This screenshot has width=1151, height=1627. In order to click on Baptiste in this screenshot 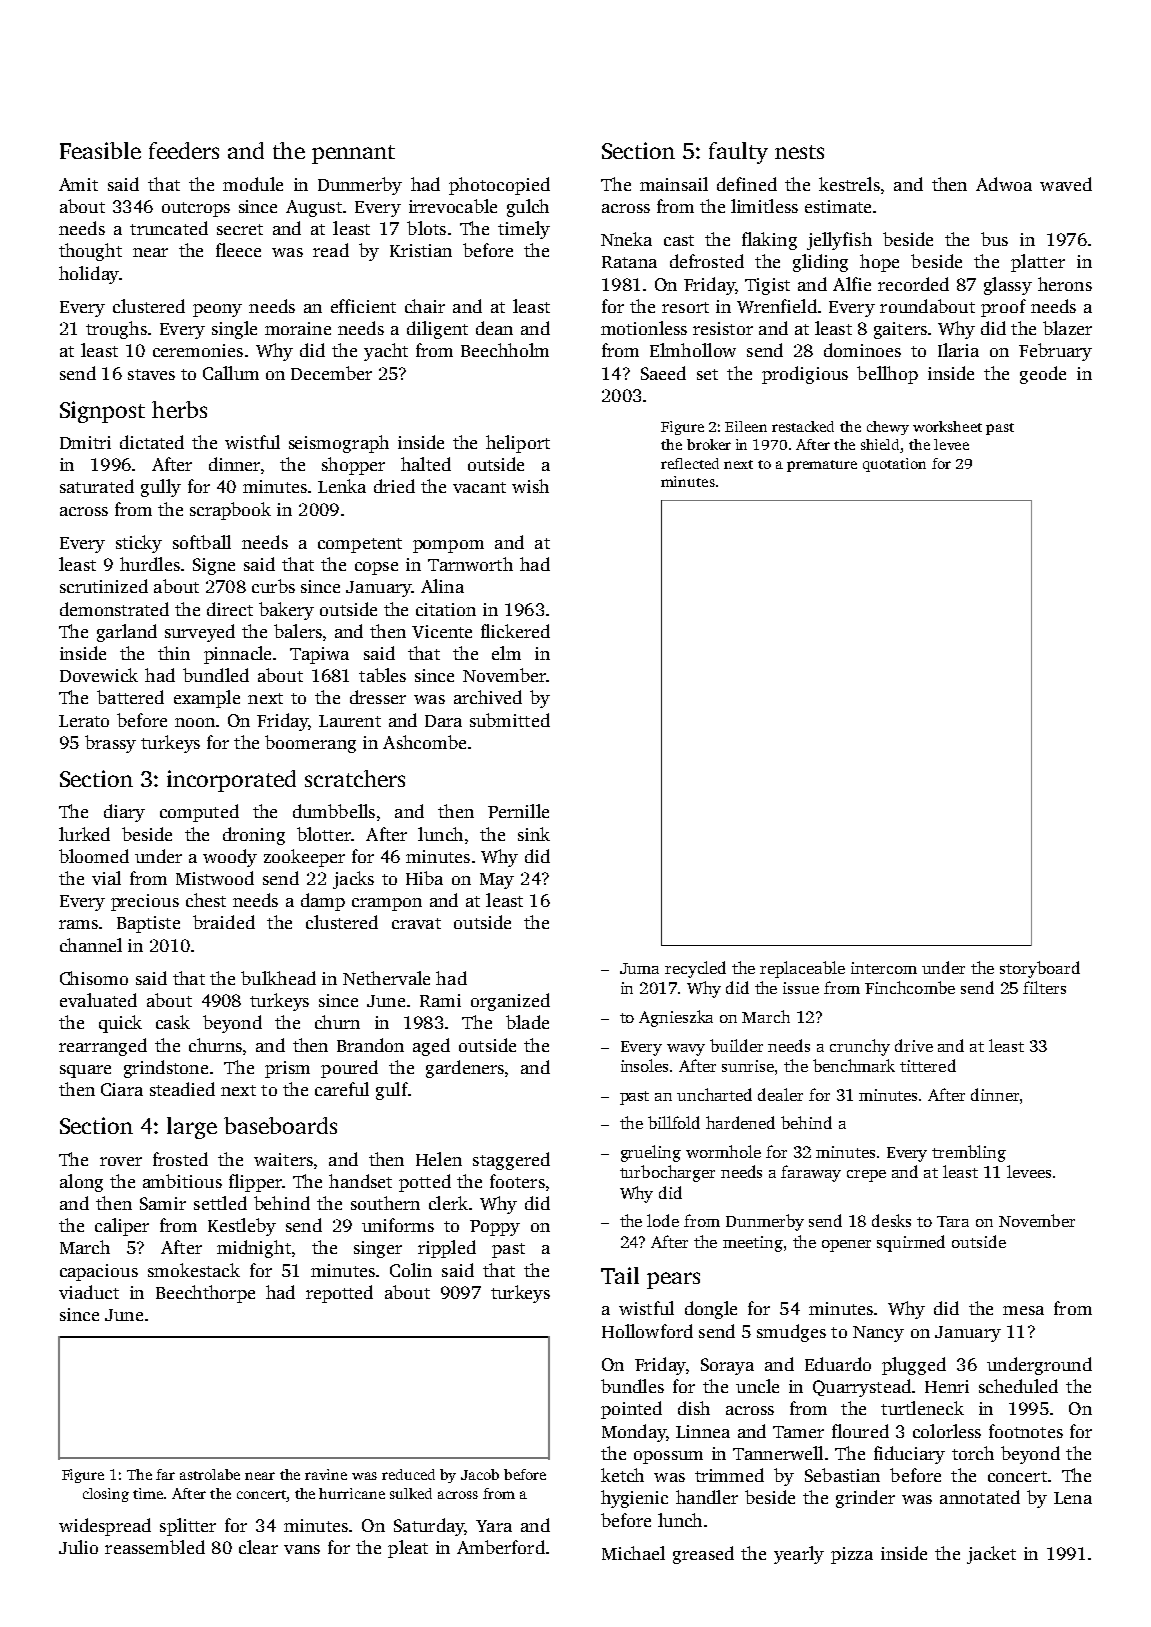, I will do `click(148, 924)`.
